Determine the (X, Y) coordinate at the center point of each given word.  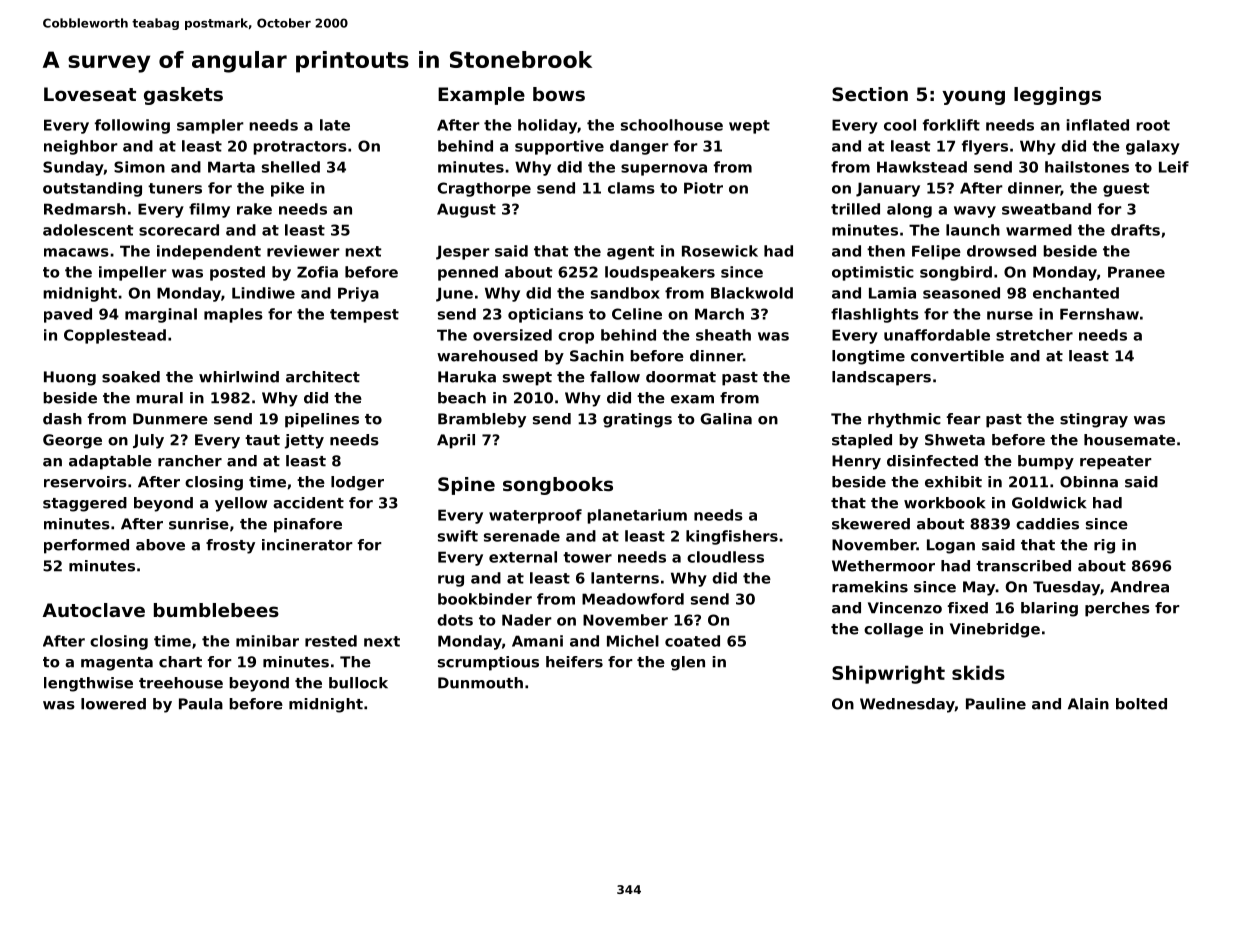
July (148, 441)
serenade (522, 536)
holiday (547, 126)
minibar (267, 641)
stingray (1094, 420)
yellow (241, 504)
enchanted (1076, 293)
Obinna (1089, 482)
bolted (1141, 704)
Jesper (463, 252)
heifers (574, 662)
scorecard (179, 230)
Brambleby (482, 420)
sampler (210, 126)
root (1153, 125)
